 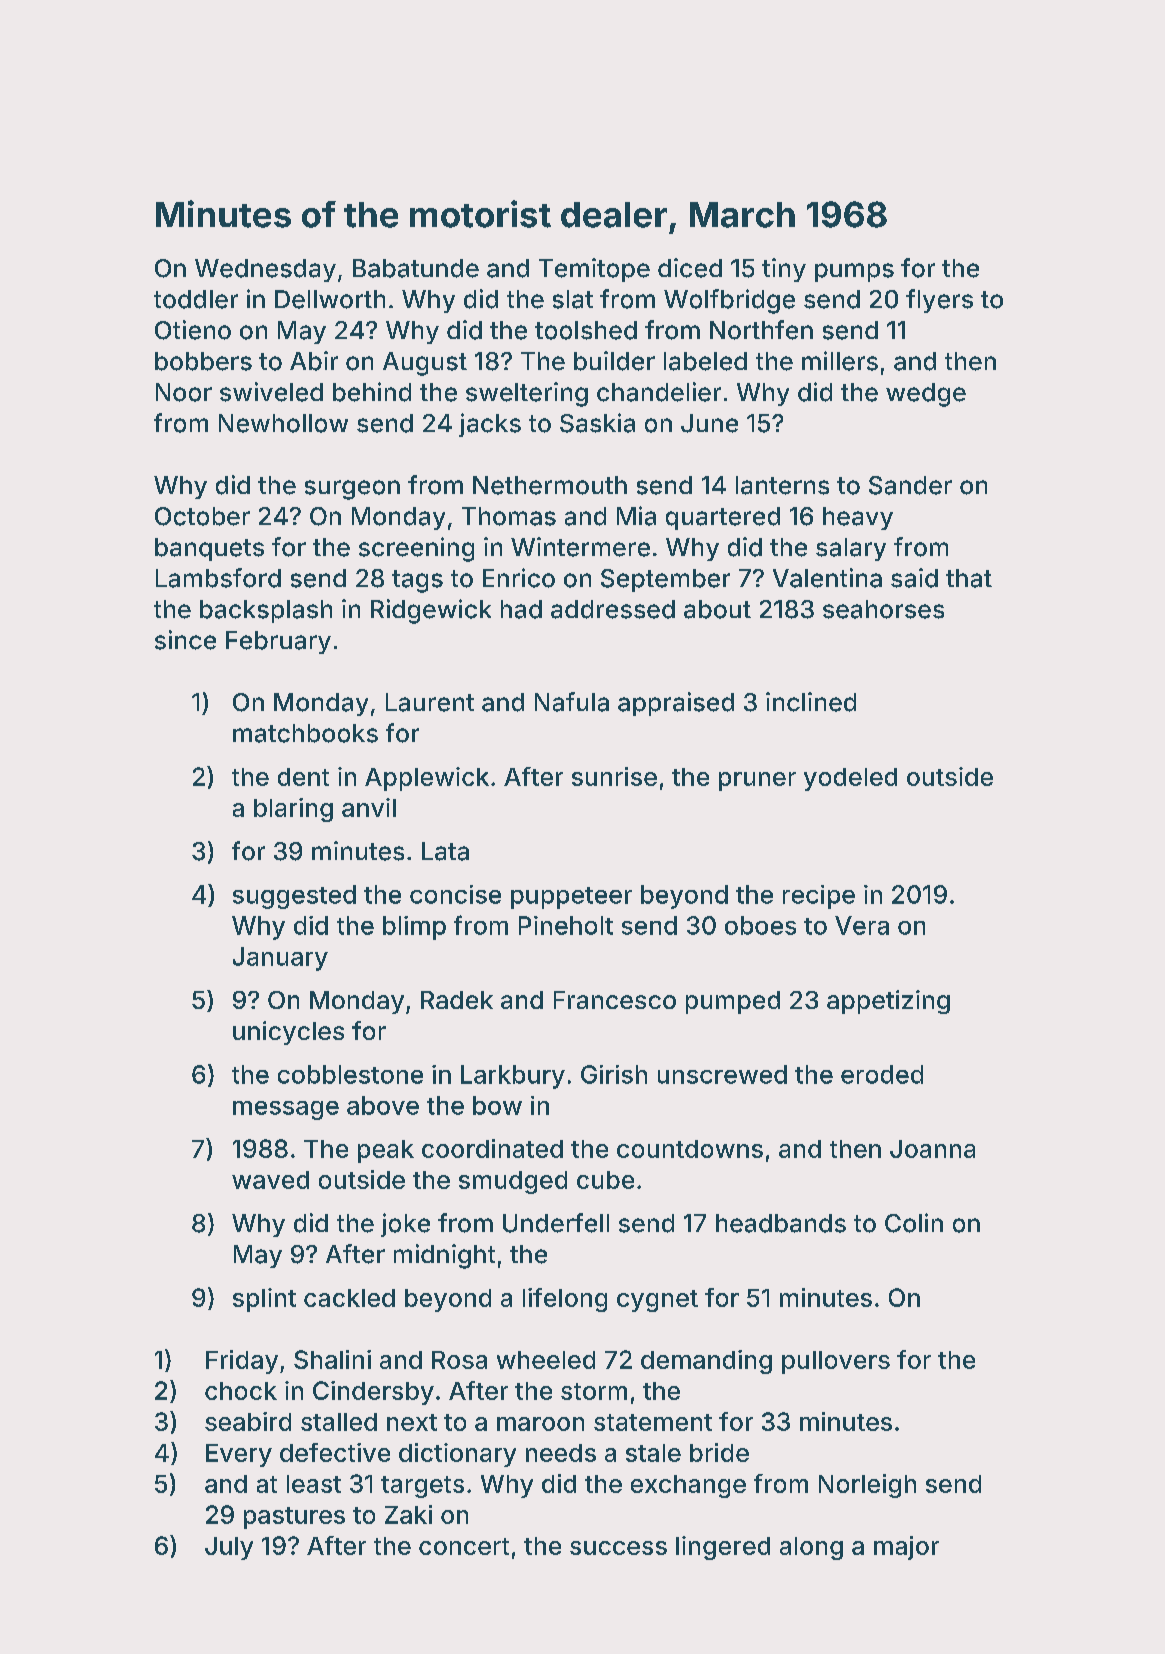 What do you see at coordinates (781, 1223) in the screenshot?
I see `headbands` at bounding box center [781, 1223].
